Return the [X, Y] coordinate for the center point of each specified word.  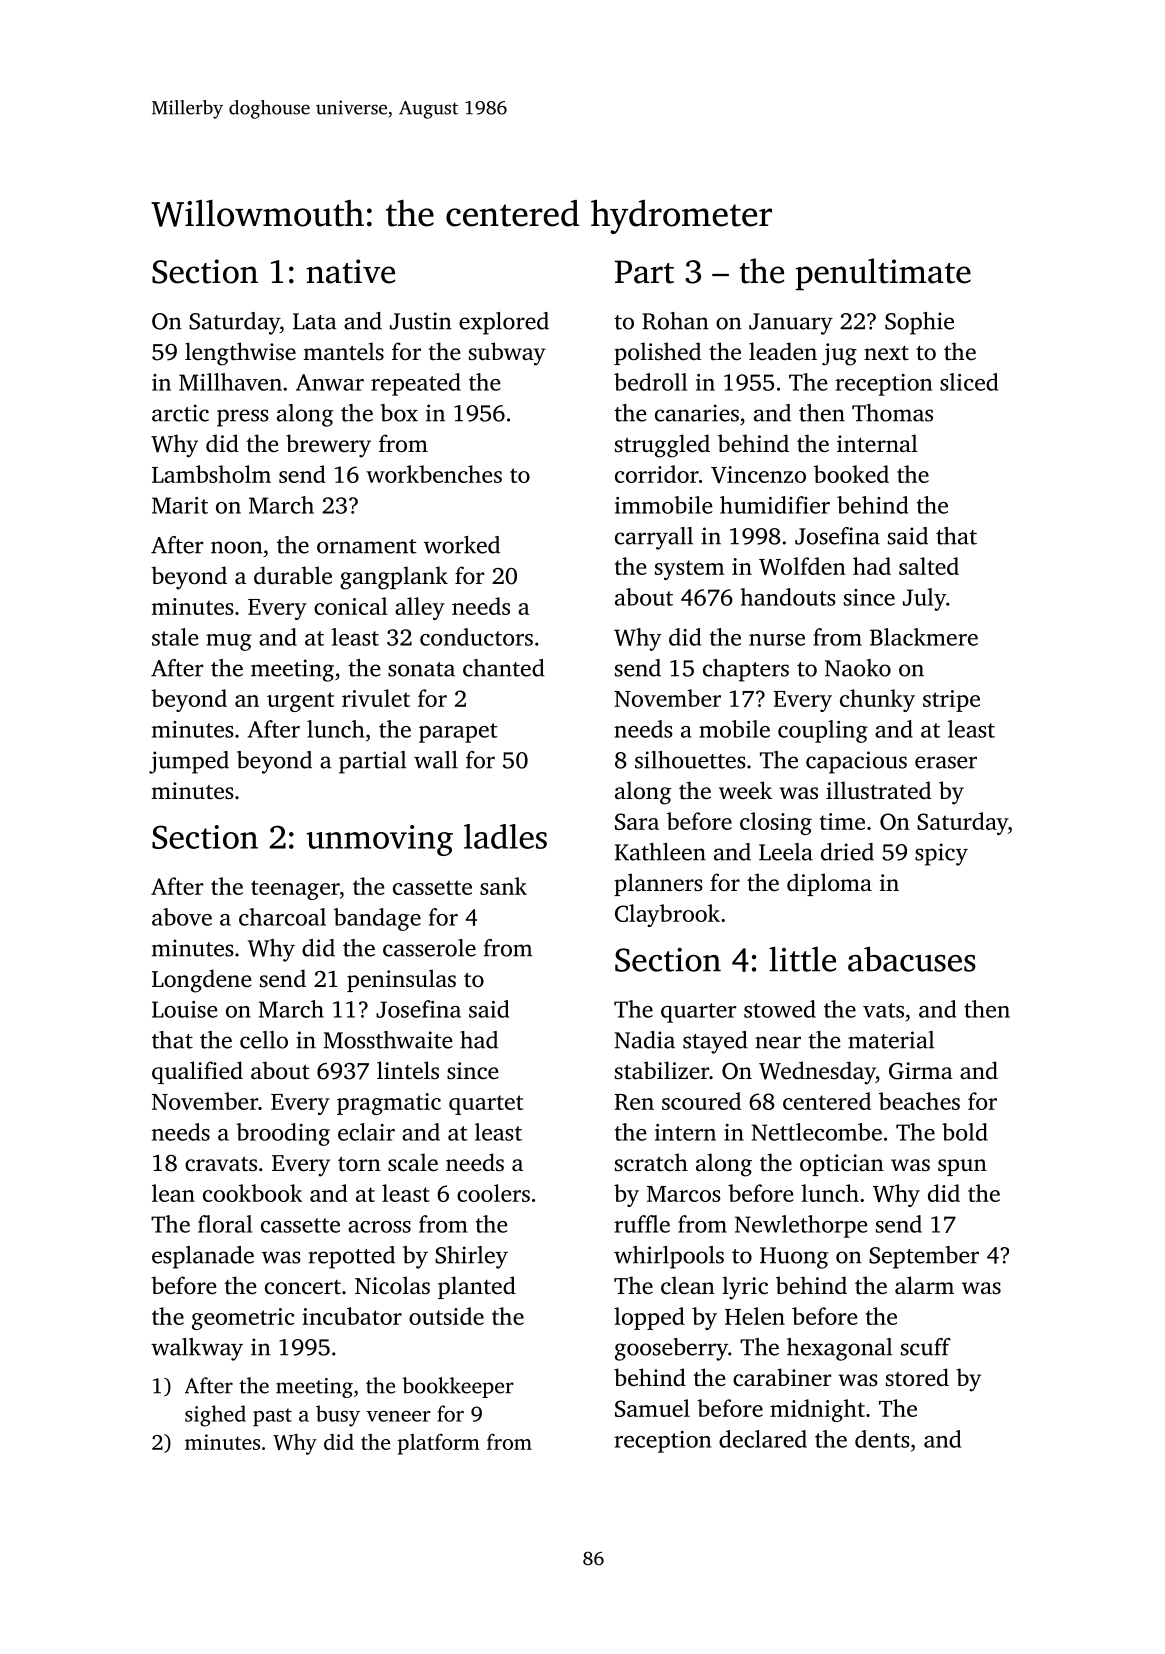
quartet [486, 1105]
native [350, 271]
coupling [823, 731]
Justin [421, 321]
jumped [189, 762]
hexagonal [840, 1349]
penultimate [883, 274]
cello [264, 1040]
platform [439, 1444]
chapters [746, 670]
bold [965, 1132]
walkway [197, 1349]
